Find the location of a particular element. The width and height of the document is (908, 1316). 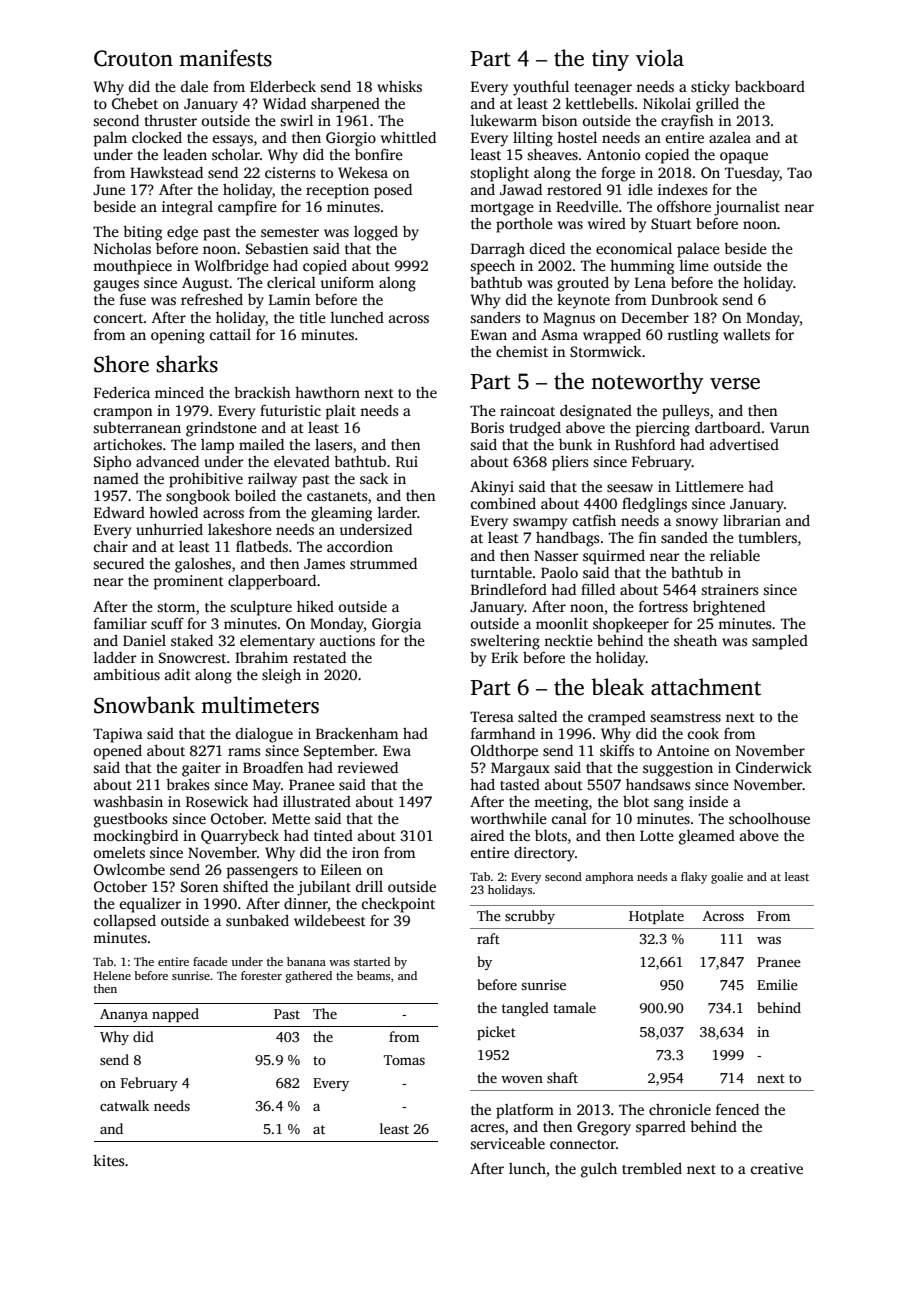

chemist is located at coordinates (522, 351).
